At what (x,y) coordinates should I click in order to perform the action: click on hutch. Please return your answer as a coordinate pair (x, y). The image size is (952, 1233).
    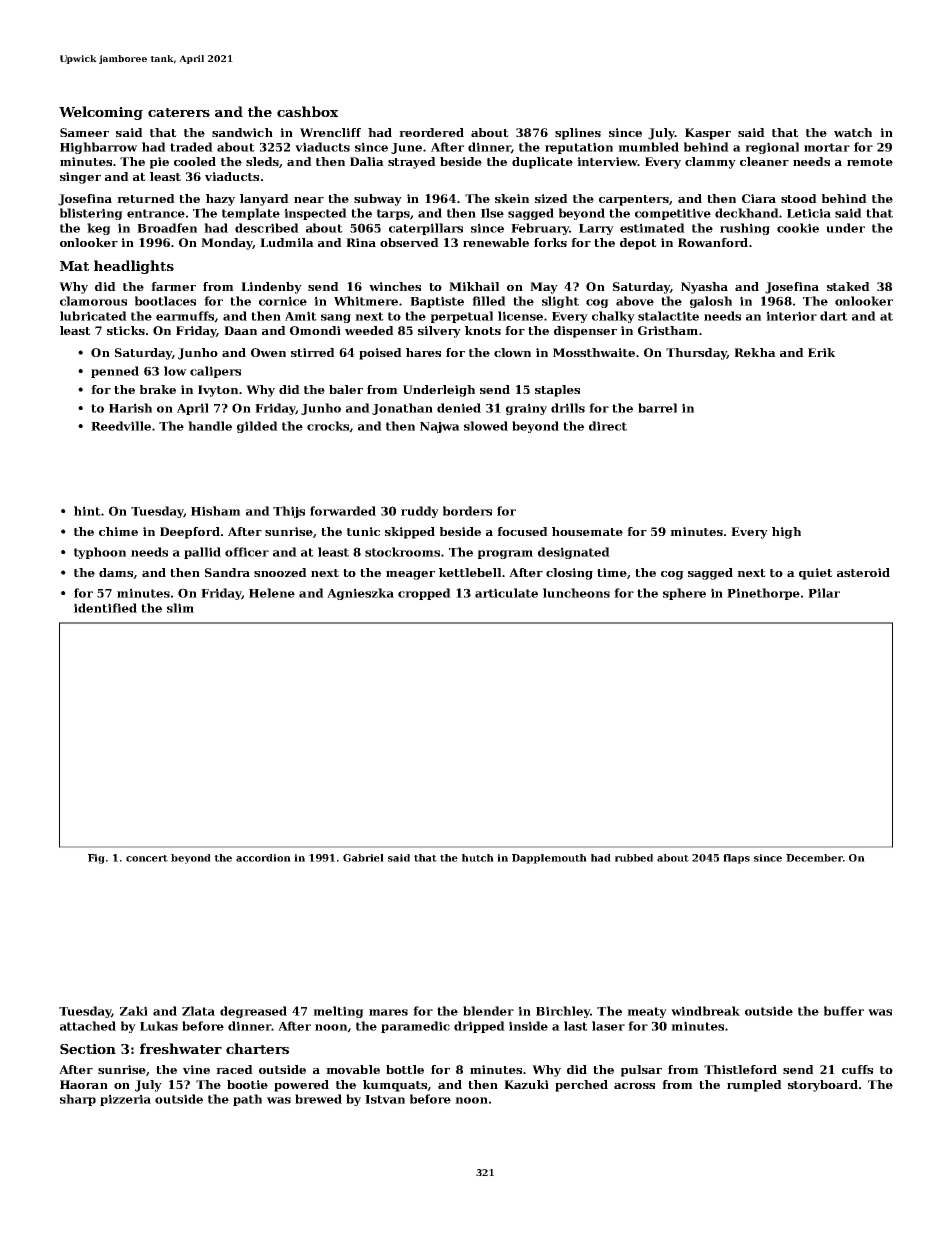
    Looking at the image, I should click on (478, 858).
